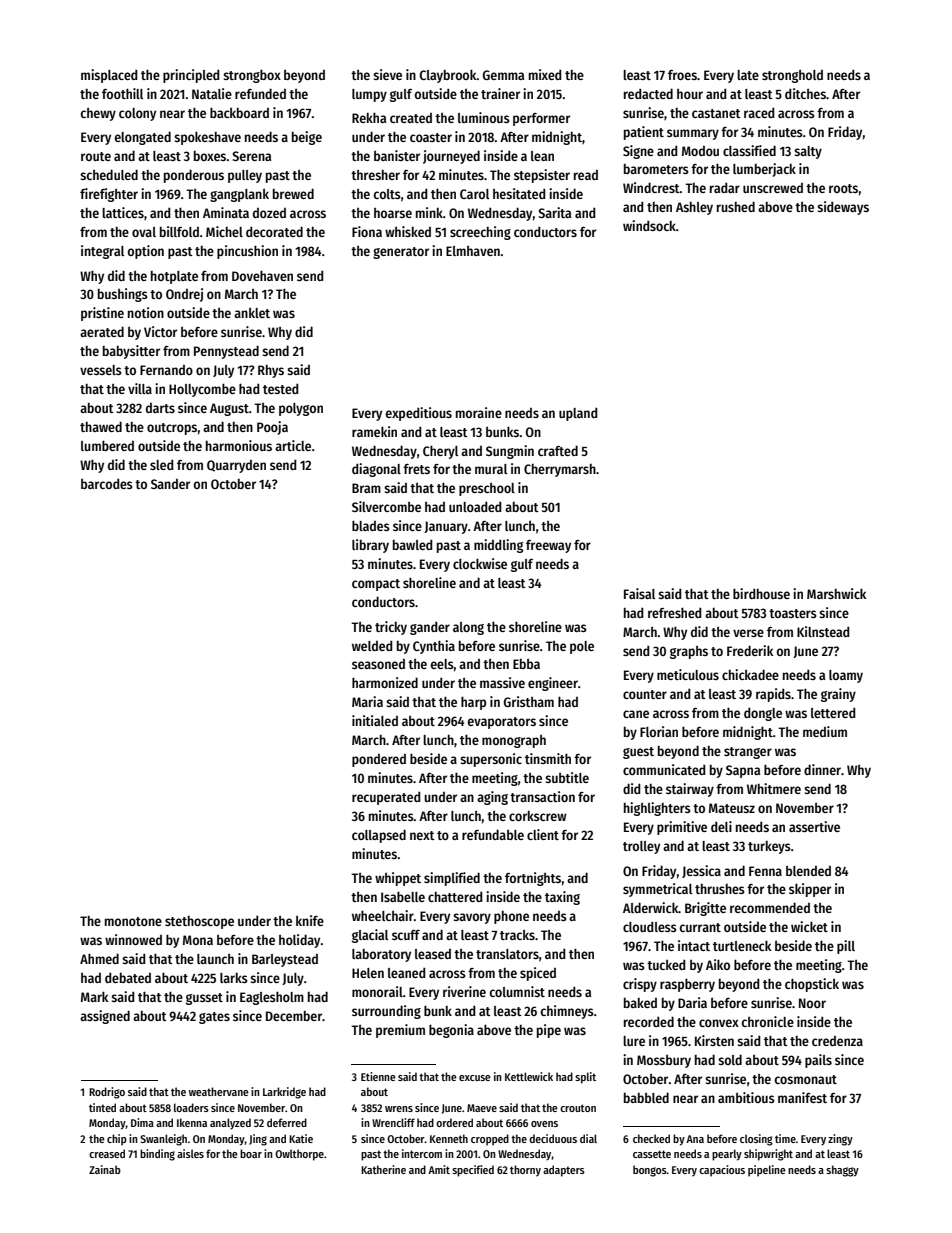 The image size is (952, 1233). What do you see at coordinates (474, 194) in the screenshot?
I see `Carol` at bounding box center [474, 194].
